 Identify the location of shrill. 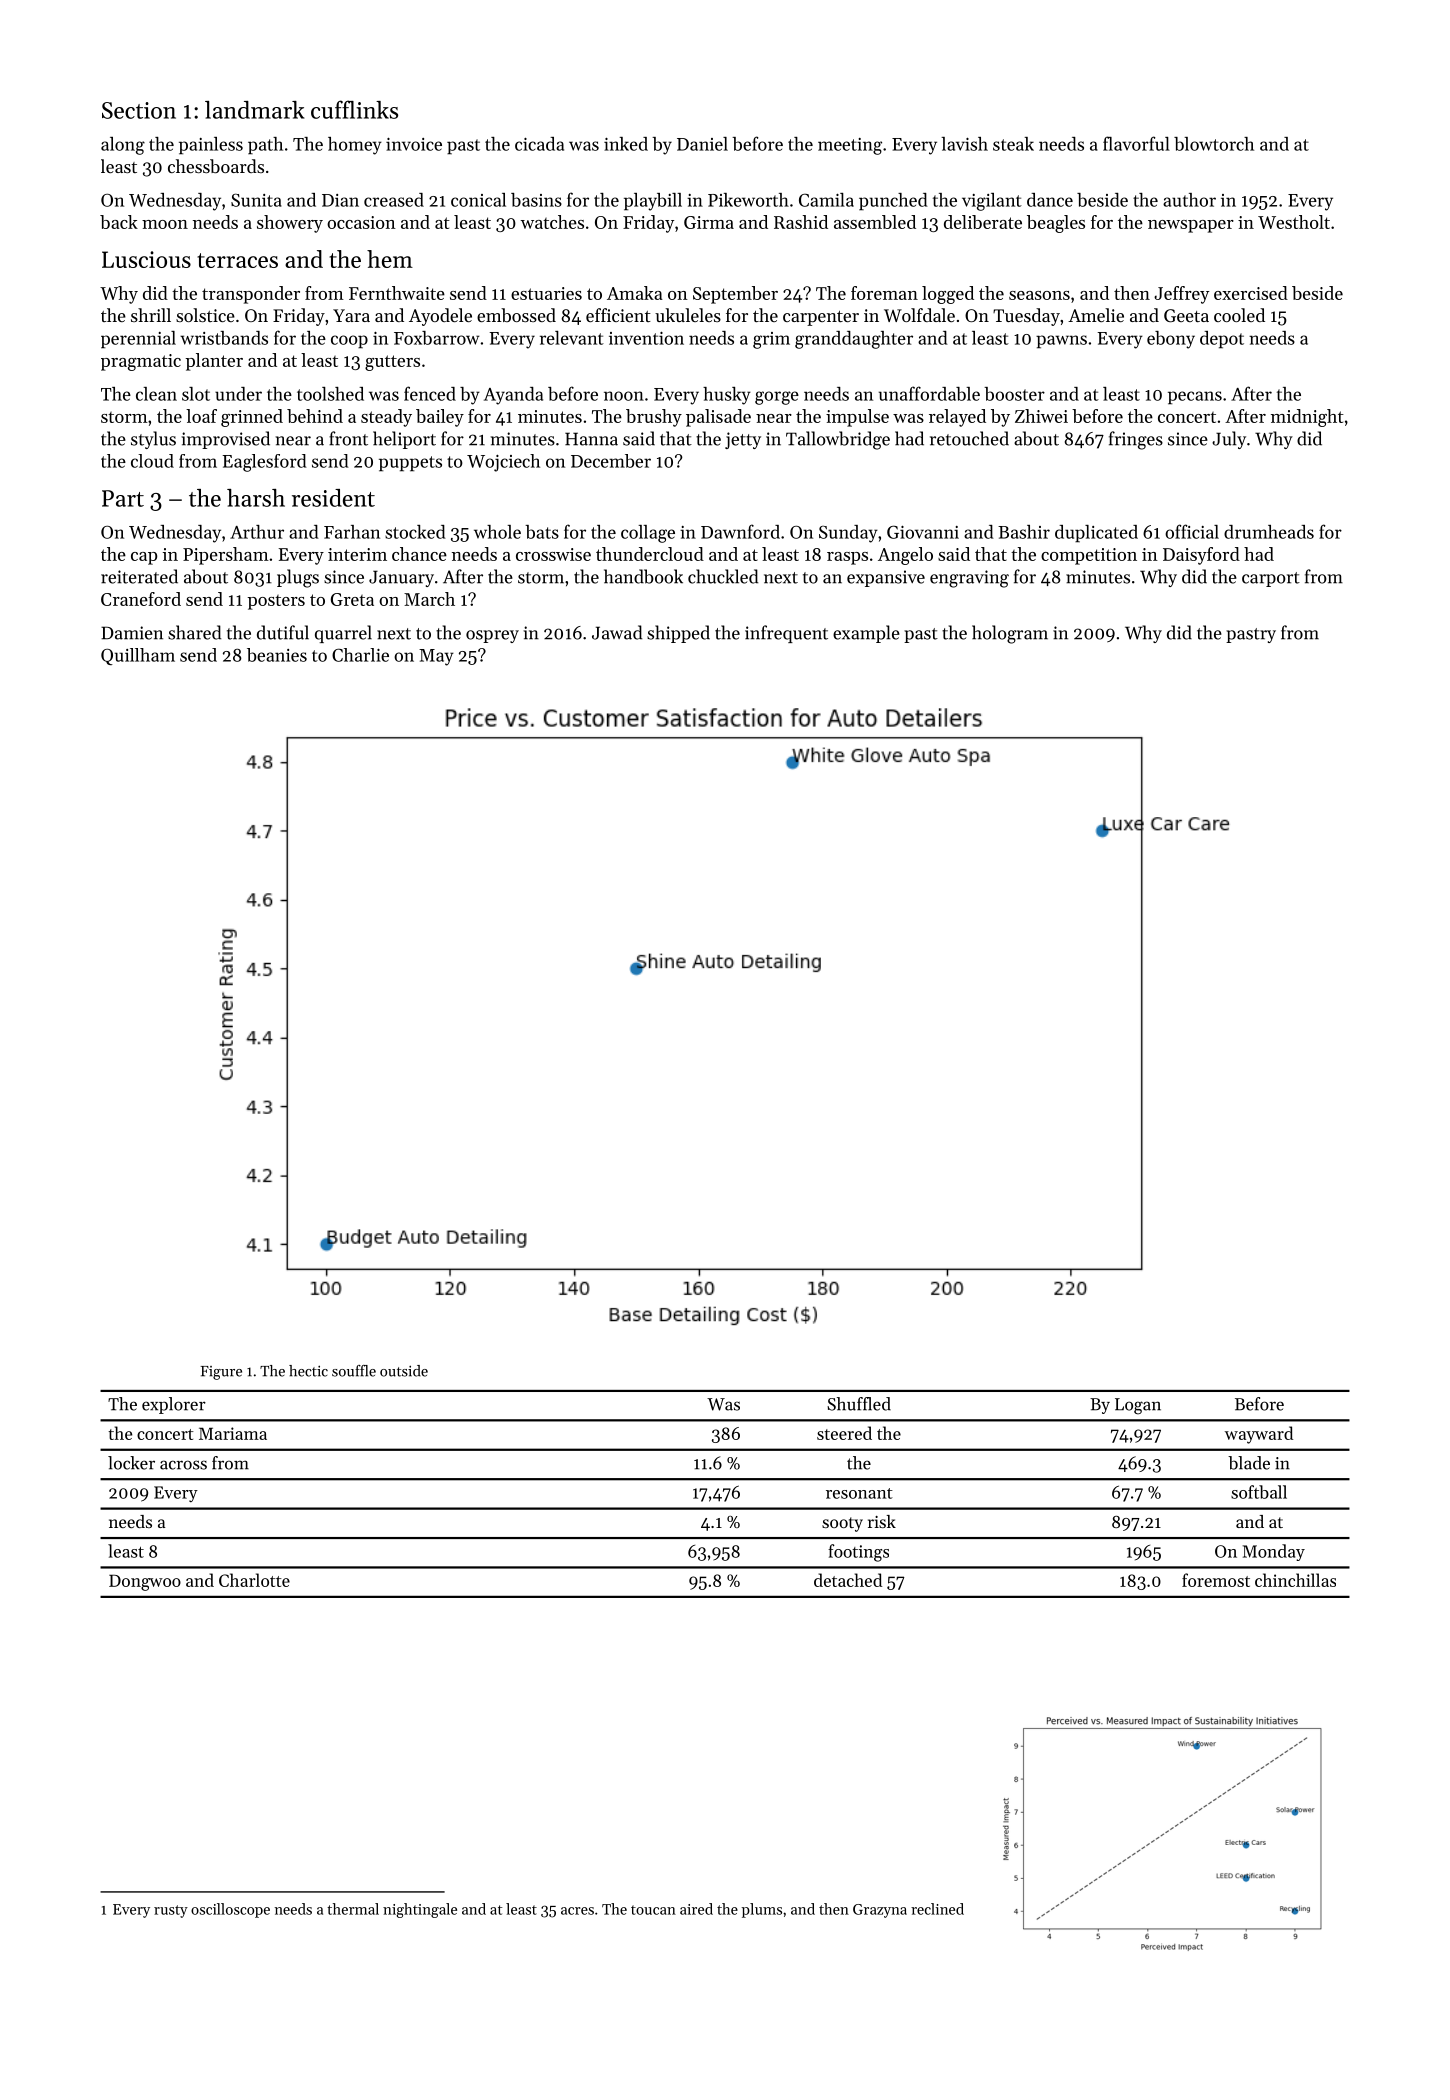
(151, 315).
